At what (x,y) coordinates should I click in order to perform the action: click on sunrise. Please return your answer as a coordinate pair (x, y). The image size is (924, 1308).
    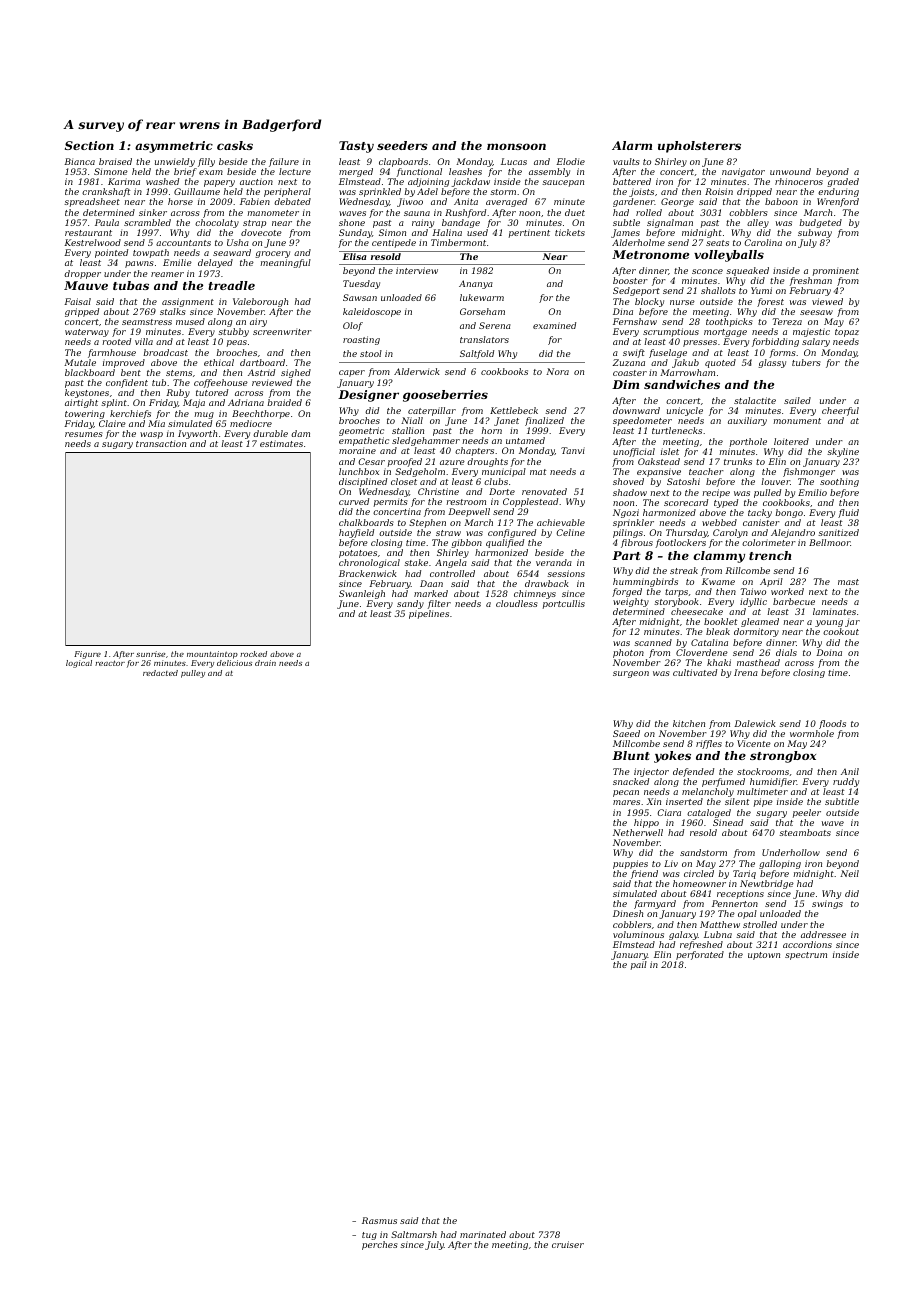
    Looking at the image, I should click on (150, 654).
